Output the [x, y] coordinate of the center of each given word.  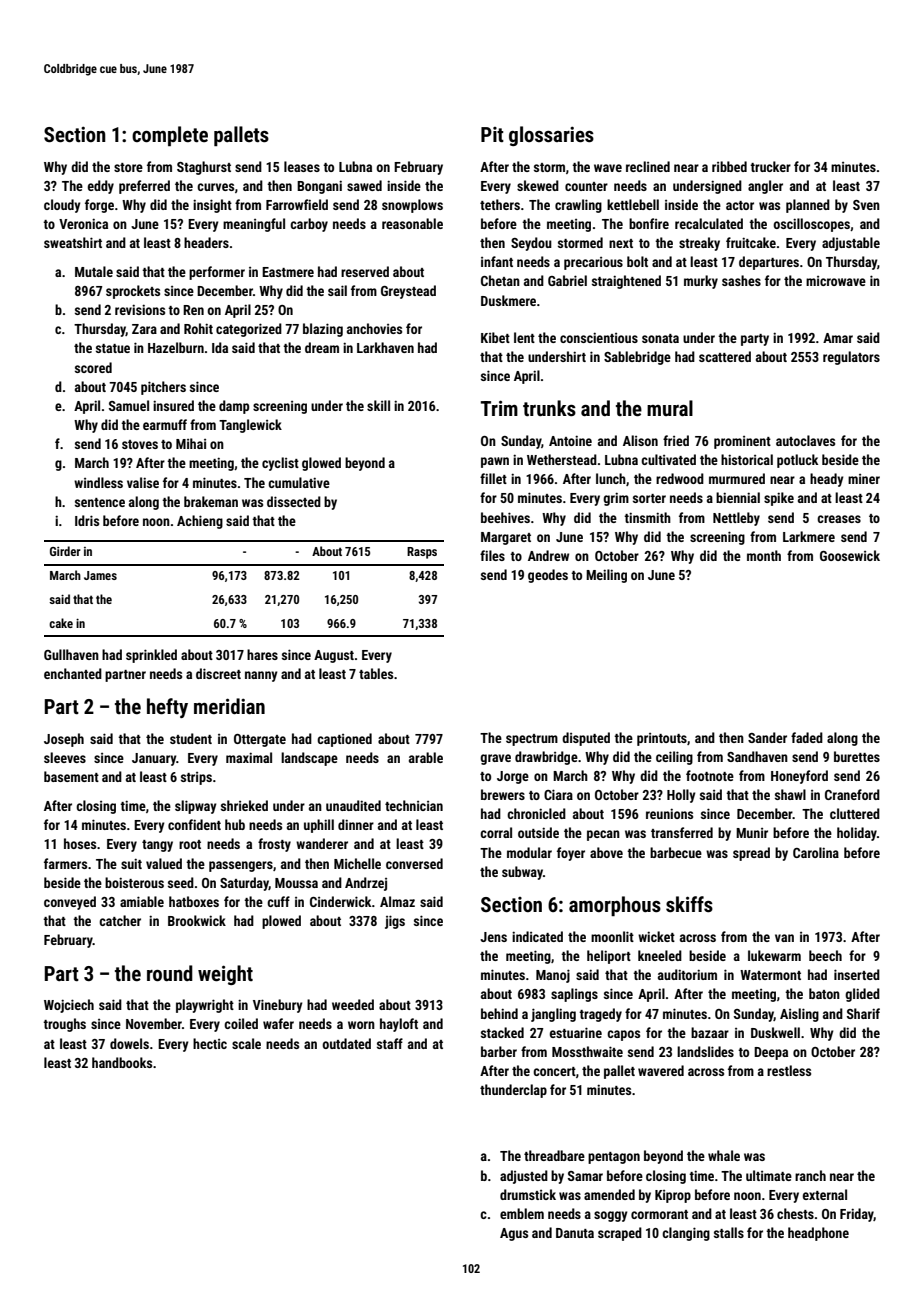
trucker [770, 166]
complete [170, 136]
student [191, 738]
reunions [669, 813]
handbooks [122, 1062]
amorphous [615, 906]
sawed [364, 185]
